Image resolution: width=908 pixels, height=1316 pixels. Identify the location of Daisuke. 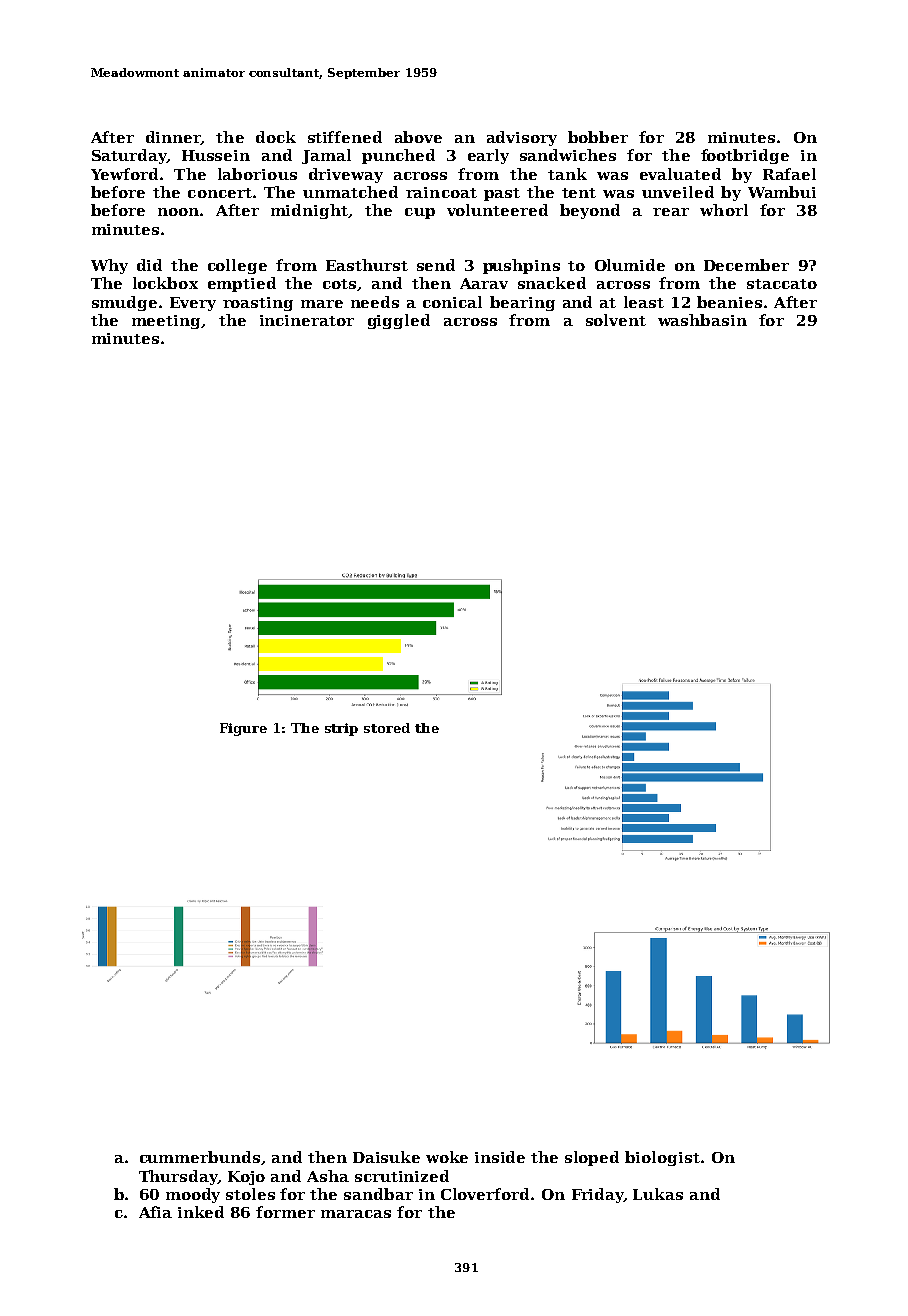
(386, 1157).
